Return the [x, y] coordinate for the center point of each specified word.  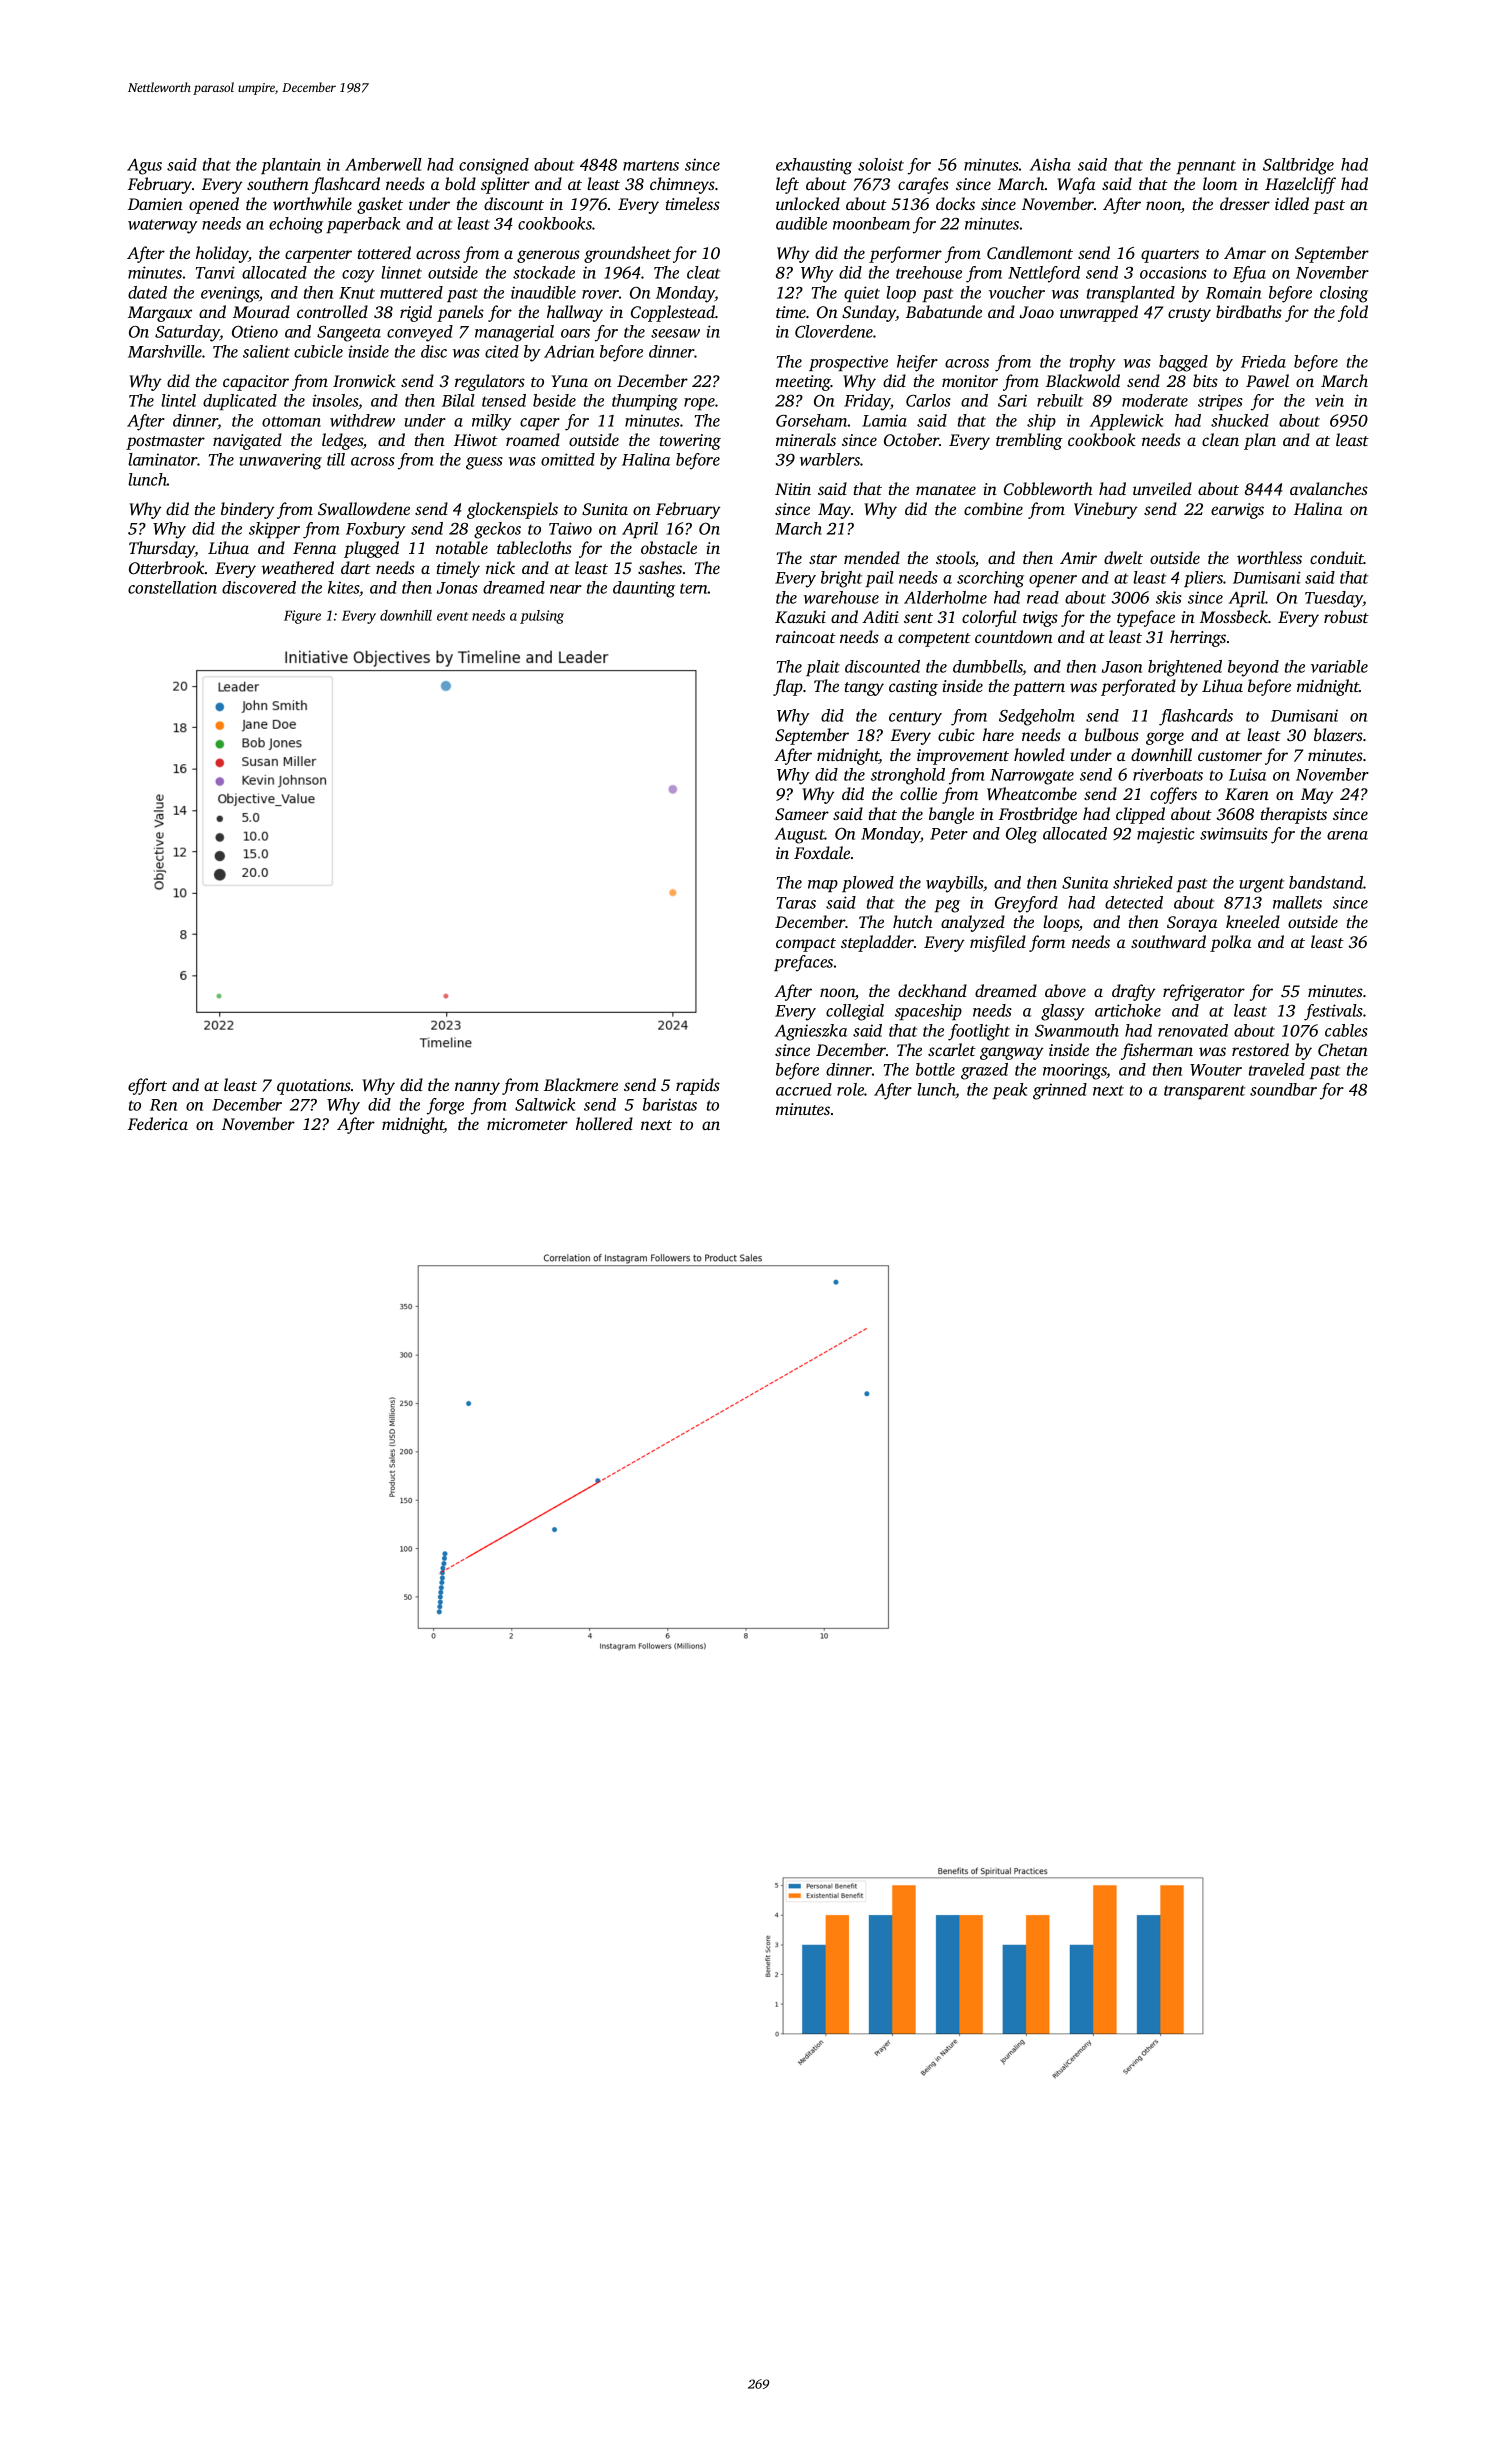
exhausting [814, 166]
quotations [314, 1087]
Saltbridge [1298, 166]
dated [147, 292]
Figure [302, 617]
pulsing [542, 617]
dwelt [1123, 557]
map [823, 886]
